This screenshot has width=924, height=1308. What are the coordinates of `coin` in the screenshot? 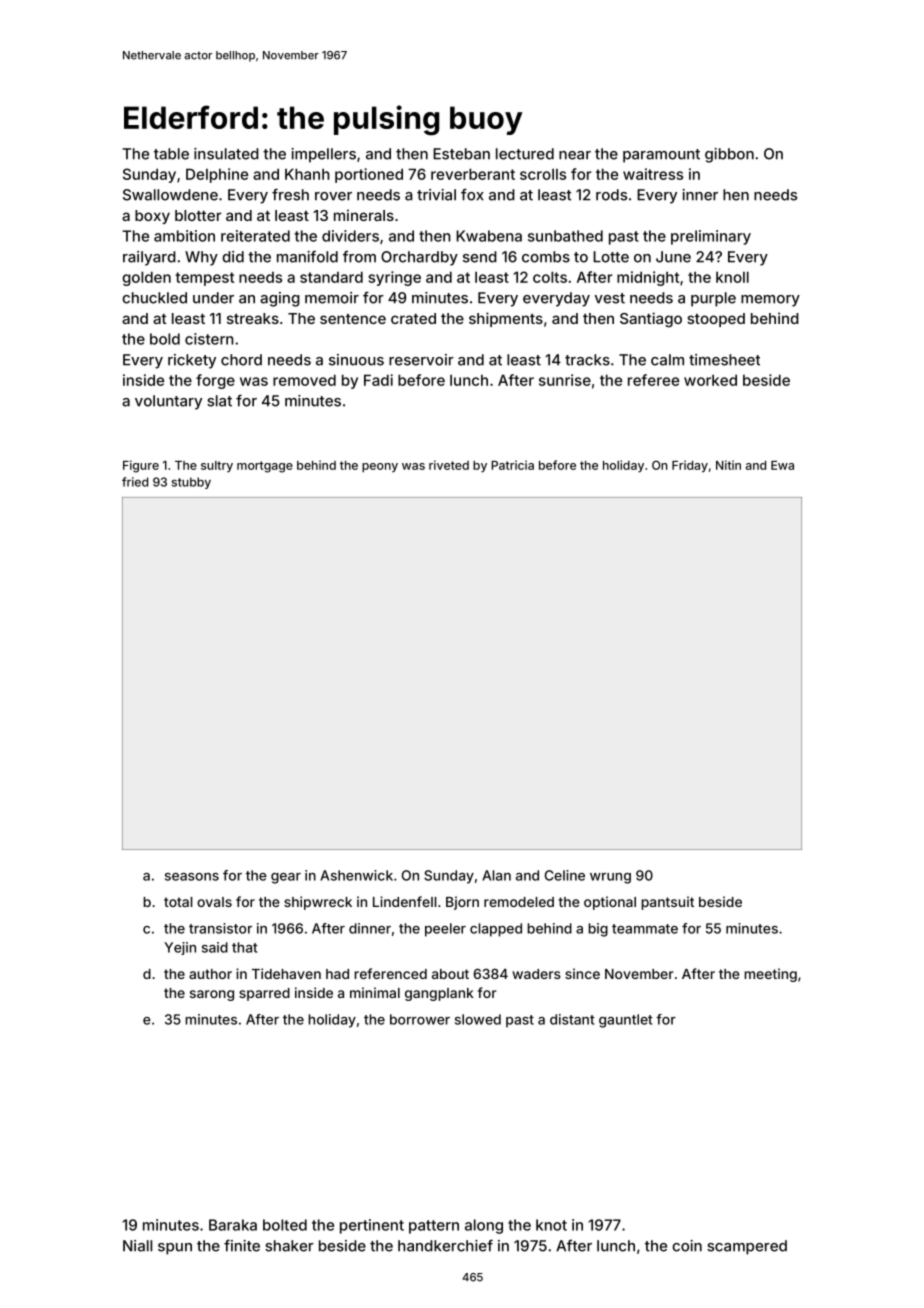 It's located at (687, 1246).
